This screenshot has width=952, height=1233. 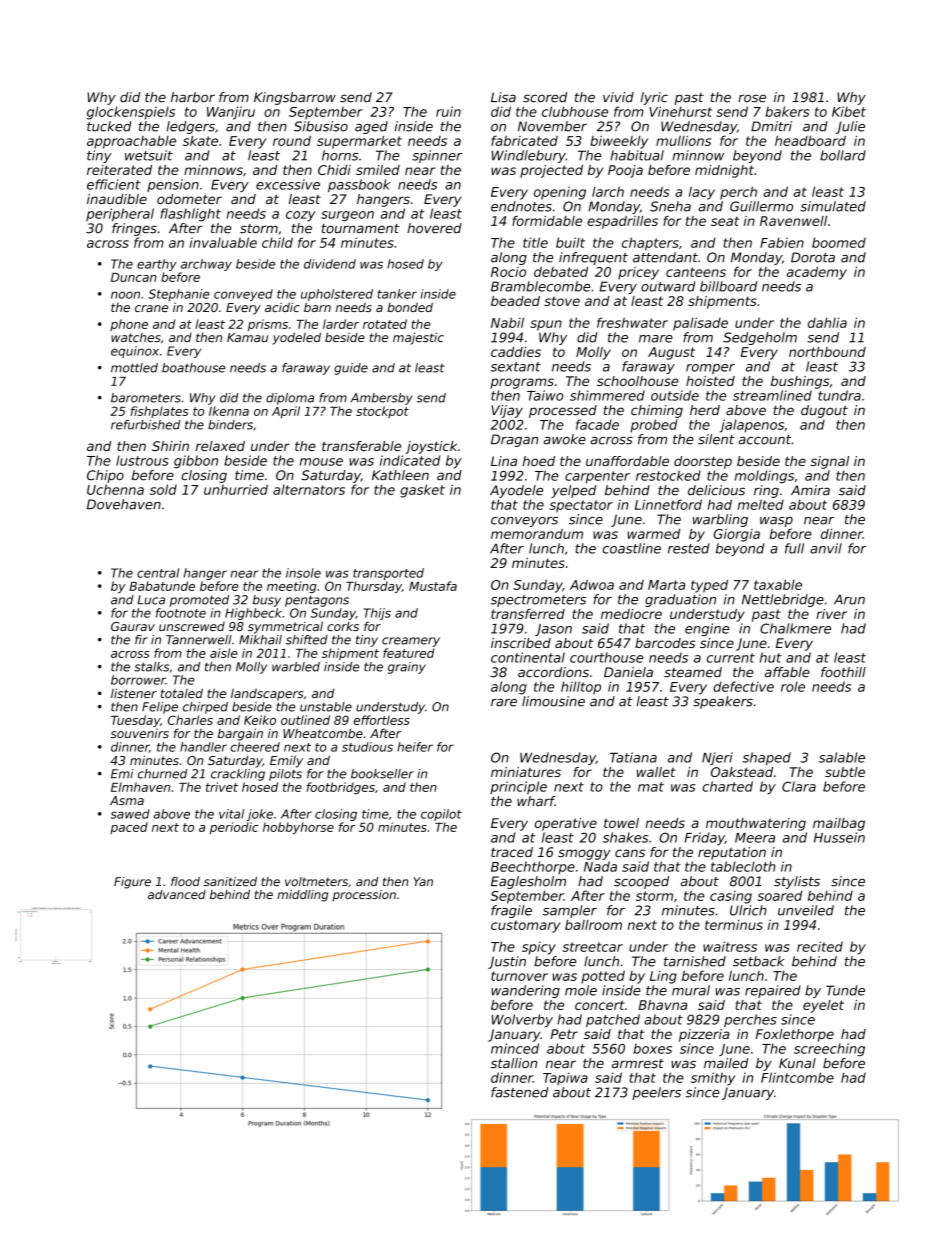 What do you see at coordinates (520, 1092) in the screenshot?
I see `fastened` at bounding box center [520, 1092].
